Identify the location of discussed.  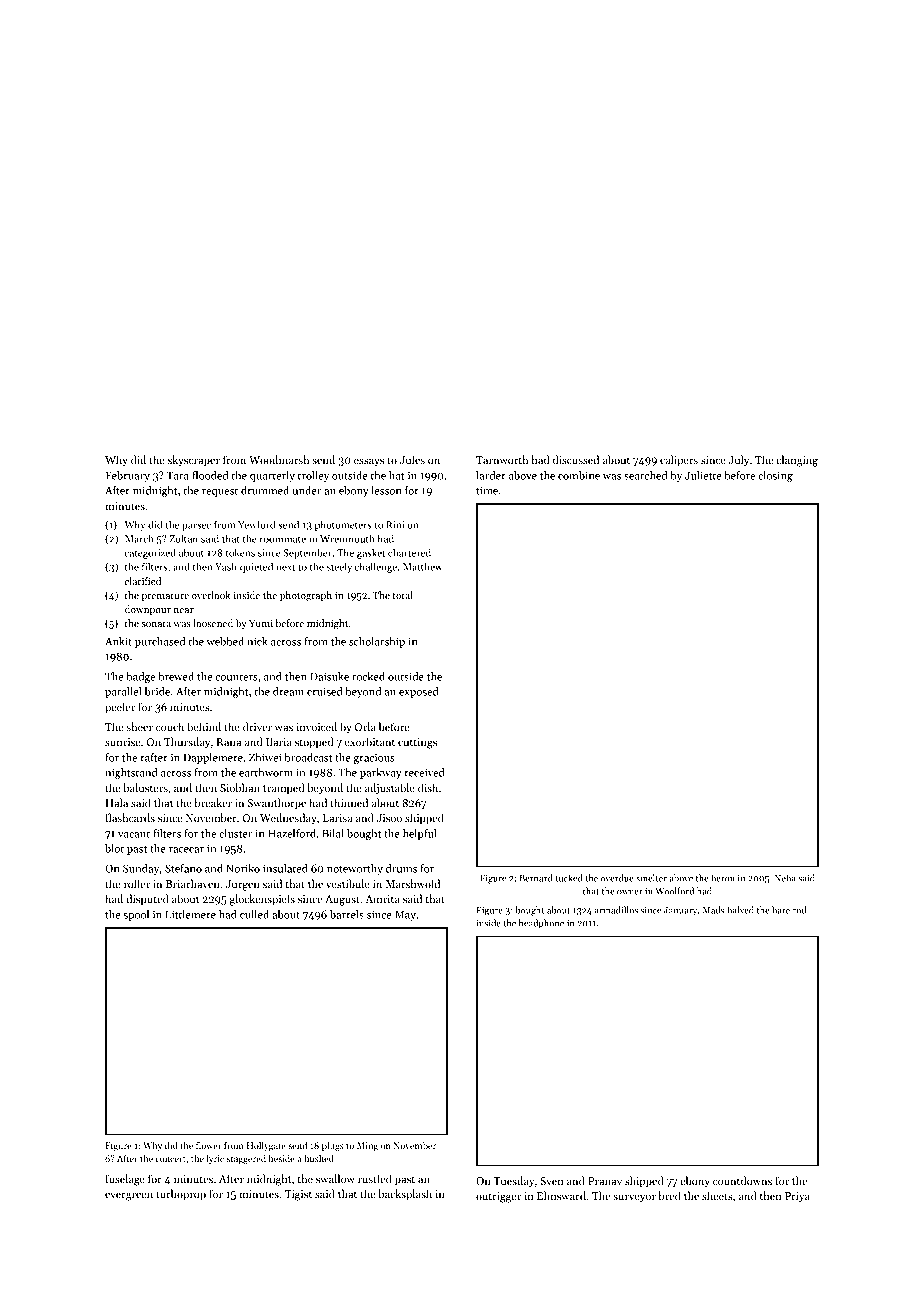
(576, 459).
